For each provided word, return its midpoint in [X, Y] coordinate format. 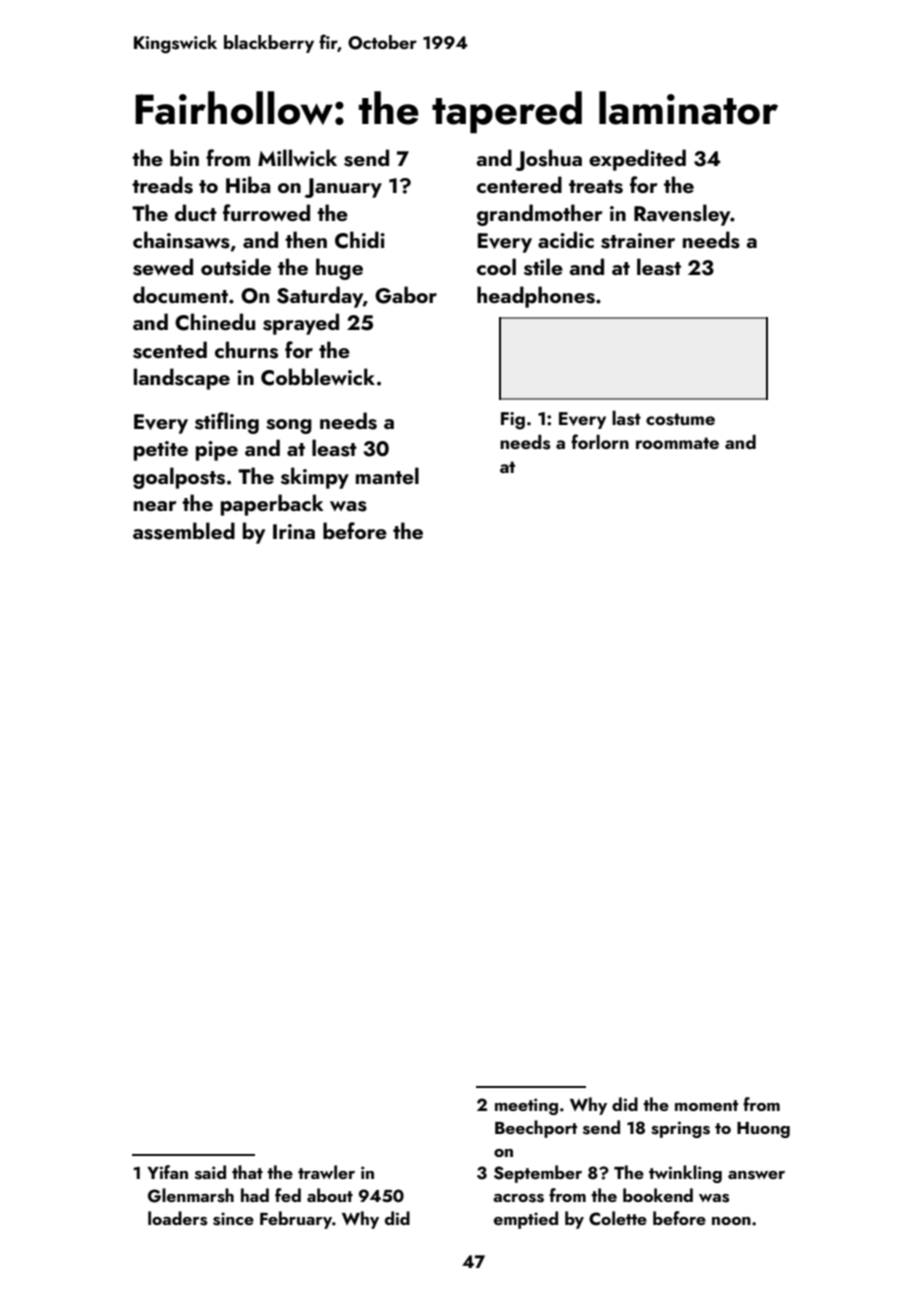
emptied [526, 1220]
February [296, 1220]
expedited [637, 160]
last [626, 418]
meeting [526, 1106]
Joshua [548, 160]
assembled [184, 531]
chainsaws [181, 240]
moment [706, 1105]
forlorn [600, 441]
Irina [294, 531]
